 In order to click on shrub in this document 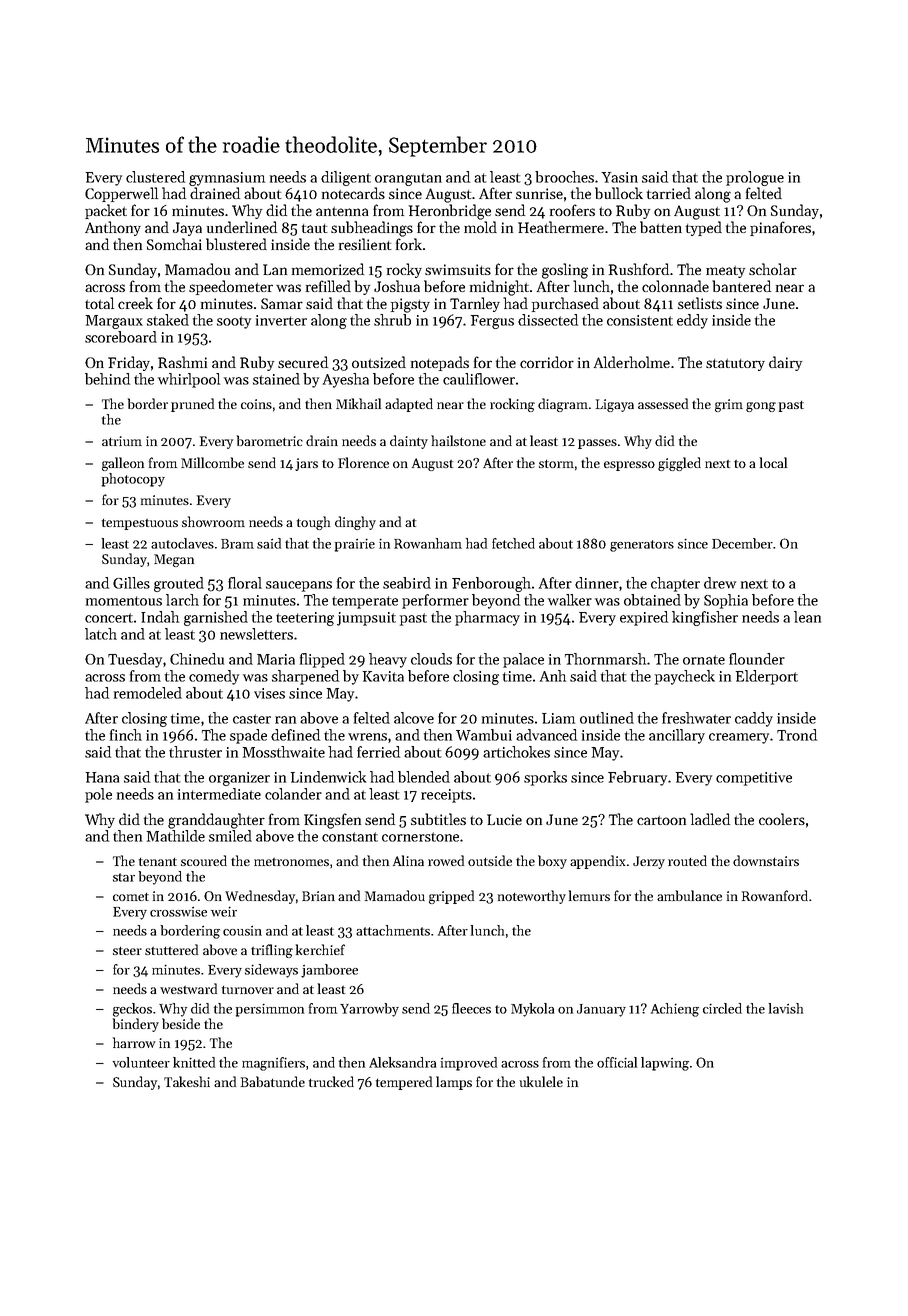, I will do `click(392, 320)`.
